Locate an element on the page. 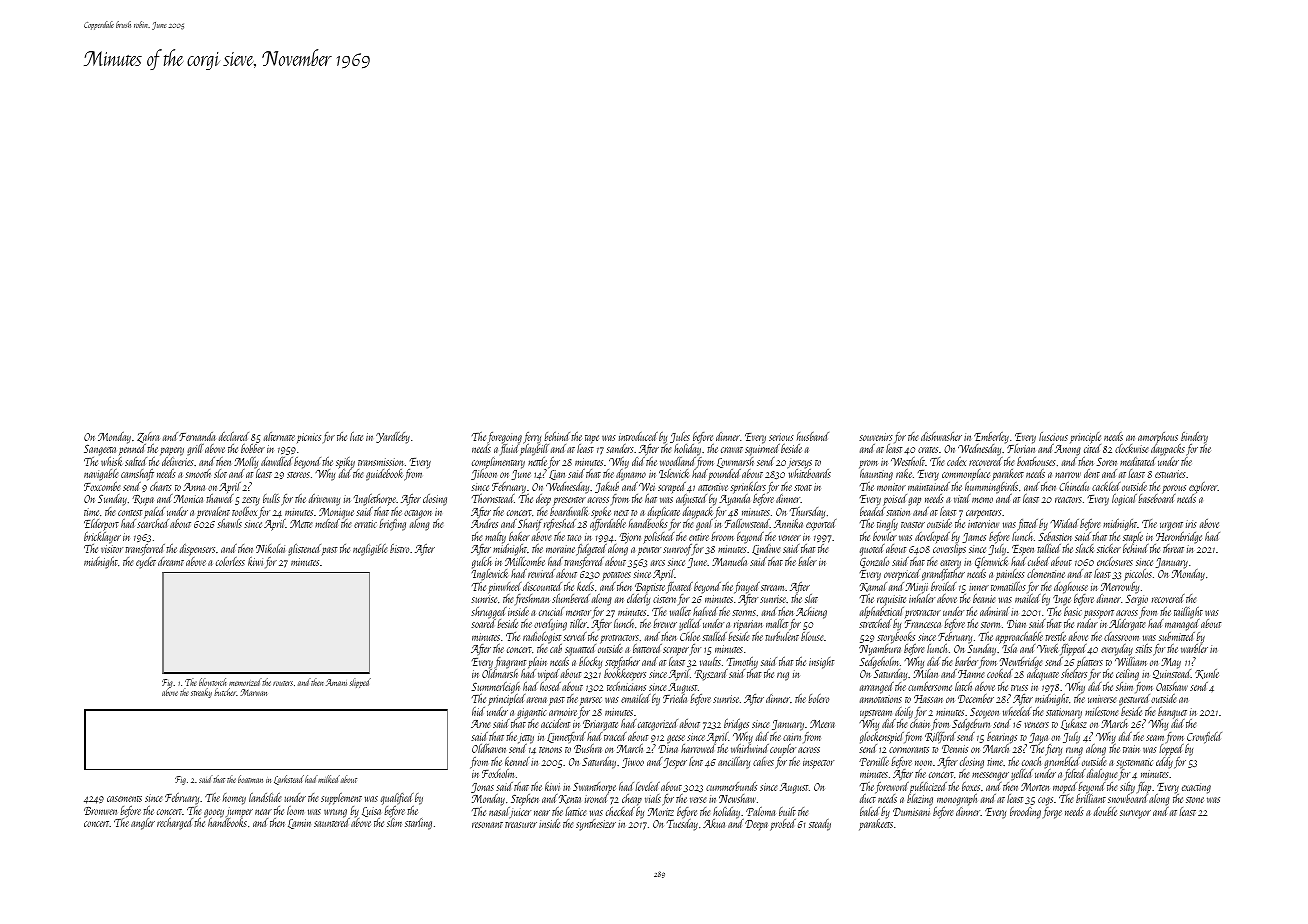 This image has height=924, width=1308. introduced is located at coordinates (638, 436).
